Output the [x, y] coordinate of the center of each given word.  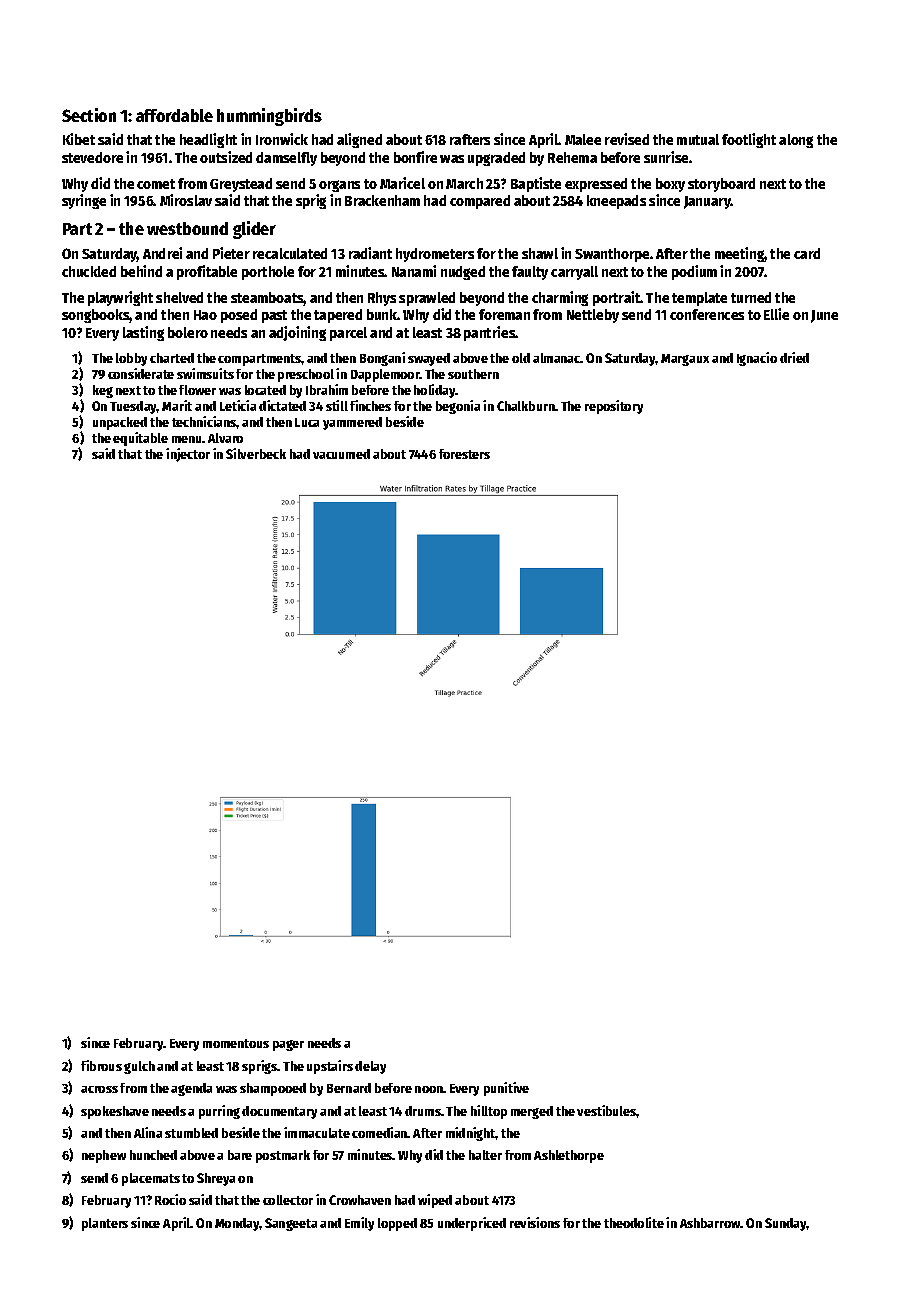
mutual [698, 139]
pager [288, 1045]
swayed [429, 359]
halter [485, 1155]
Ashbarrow [710, 1223]
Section [89, 115]
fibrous [101, 1065]
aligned [359, 140]
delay [370, 1067]
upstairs [330, 1067]
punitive [506, 1089]
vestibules [607, 1110]
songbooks [96, 316]
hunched [153, 1155]
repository [614, 407]
